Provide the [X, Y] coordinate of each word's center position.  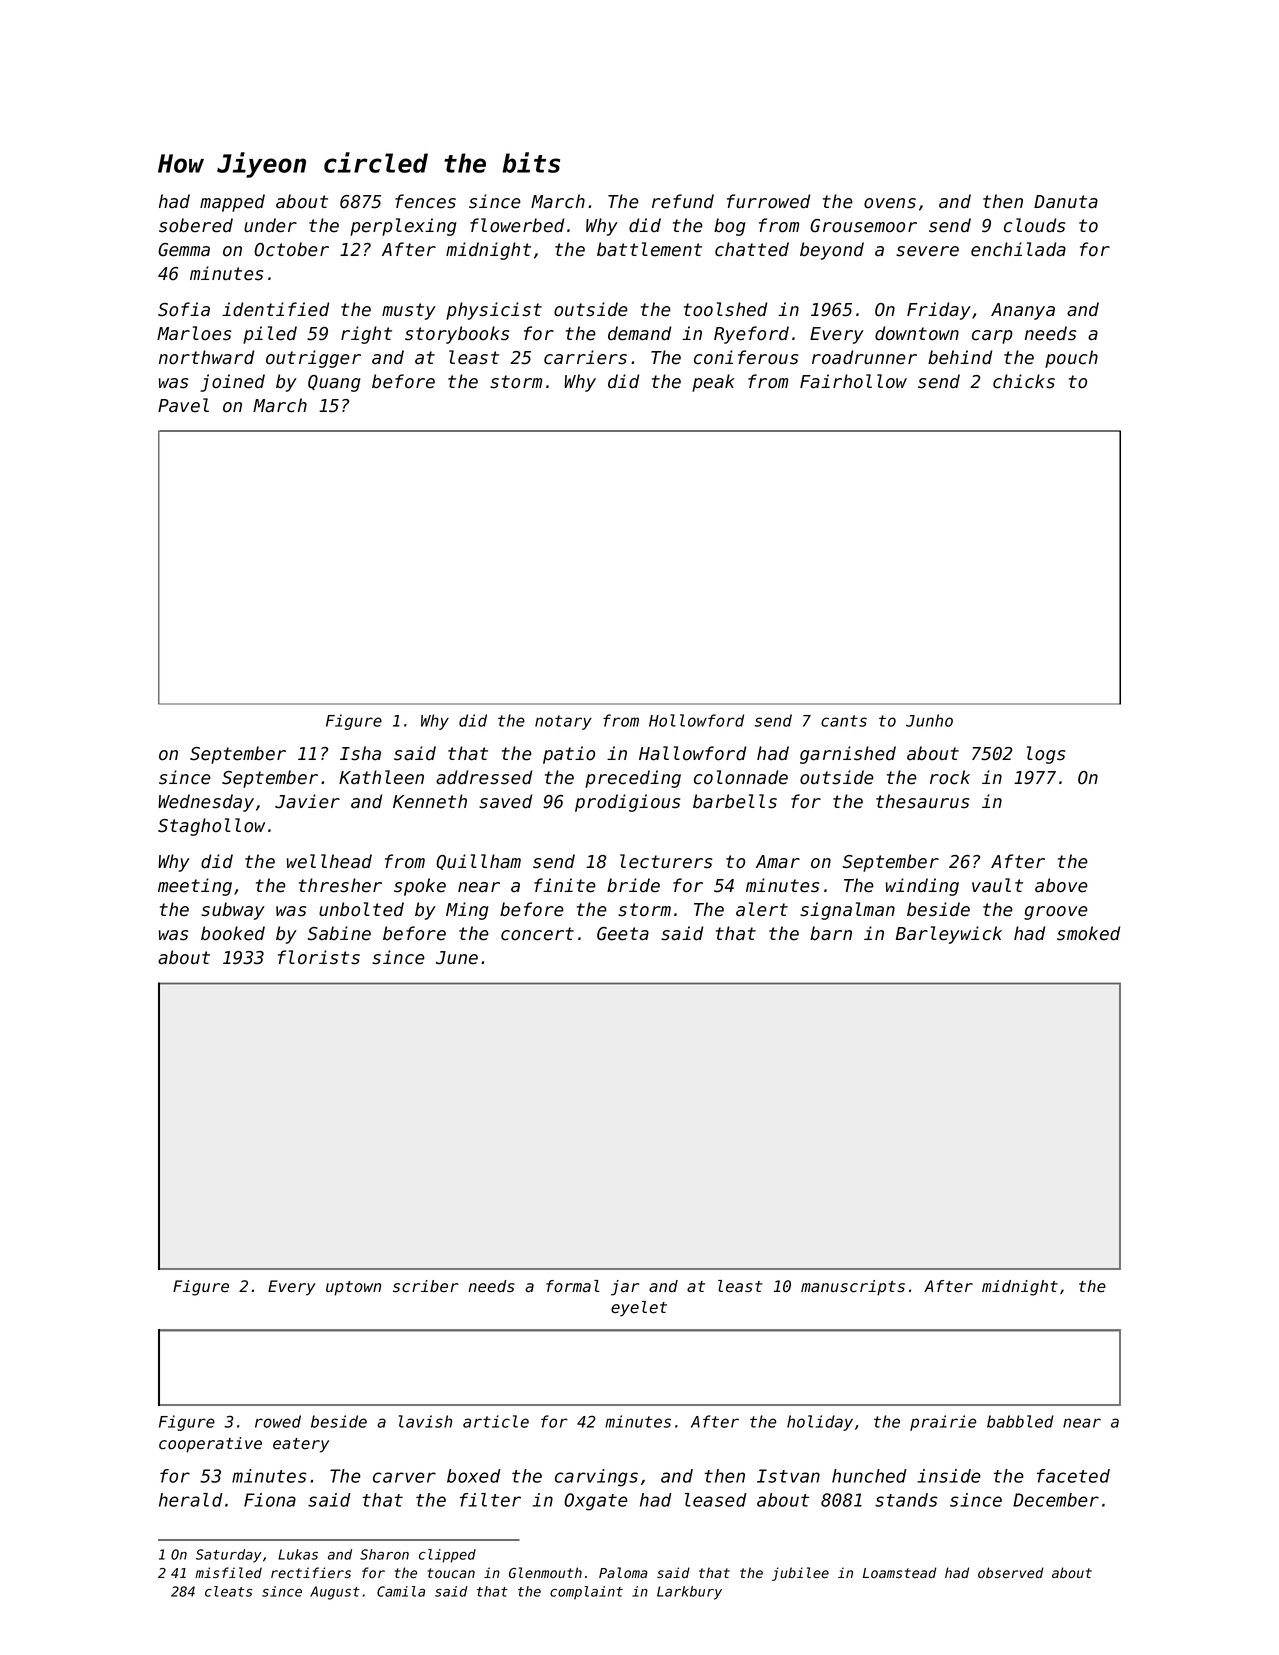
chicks [1024, 381]
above [1061, 885]
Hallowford [692, 753]
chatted [752, 249]
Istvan [788, 1476]
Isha [360, 753]
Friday [939, 311]
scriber [426, 1286]
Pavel [183, 405]
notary [563, 722]
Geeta [623, 934]
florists [319, 957]
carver [404, 1477]
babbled [1020, 1421]
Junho [929, 720]
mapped [232, 203]
